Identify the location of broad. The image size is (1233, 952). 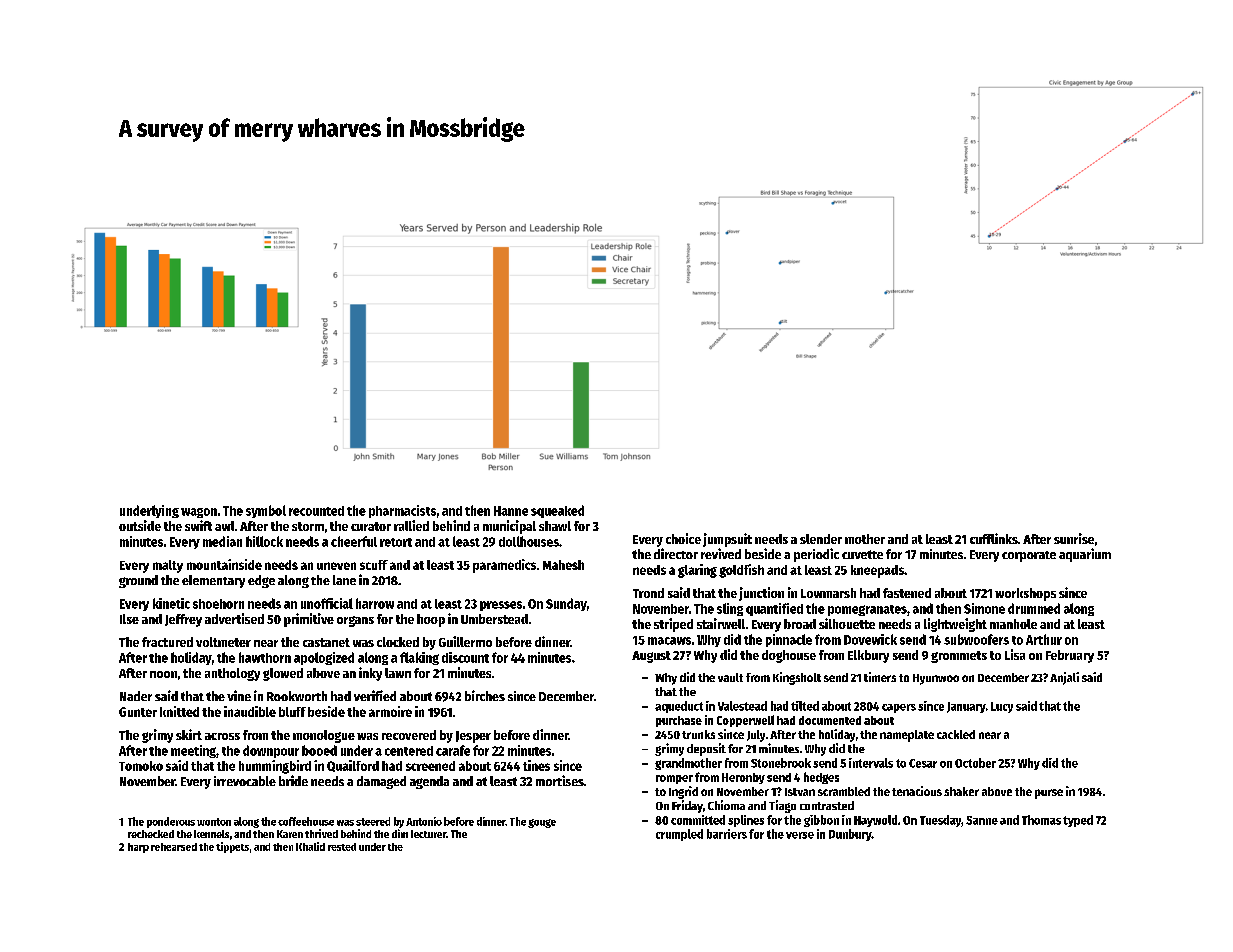
(800, 624).
